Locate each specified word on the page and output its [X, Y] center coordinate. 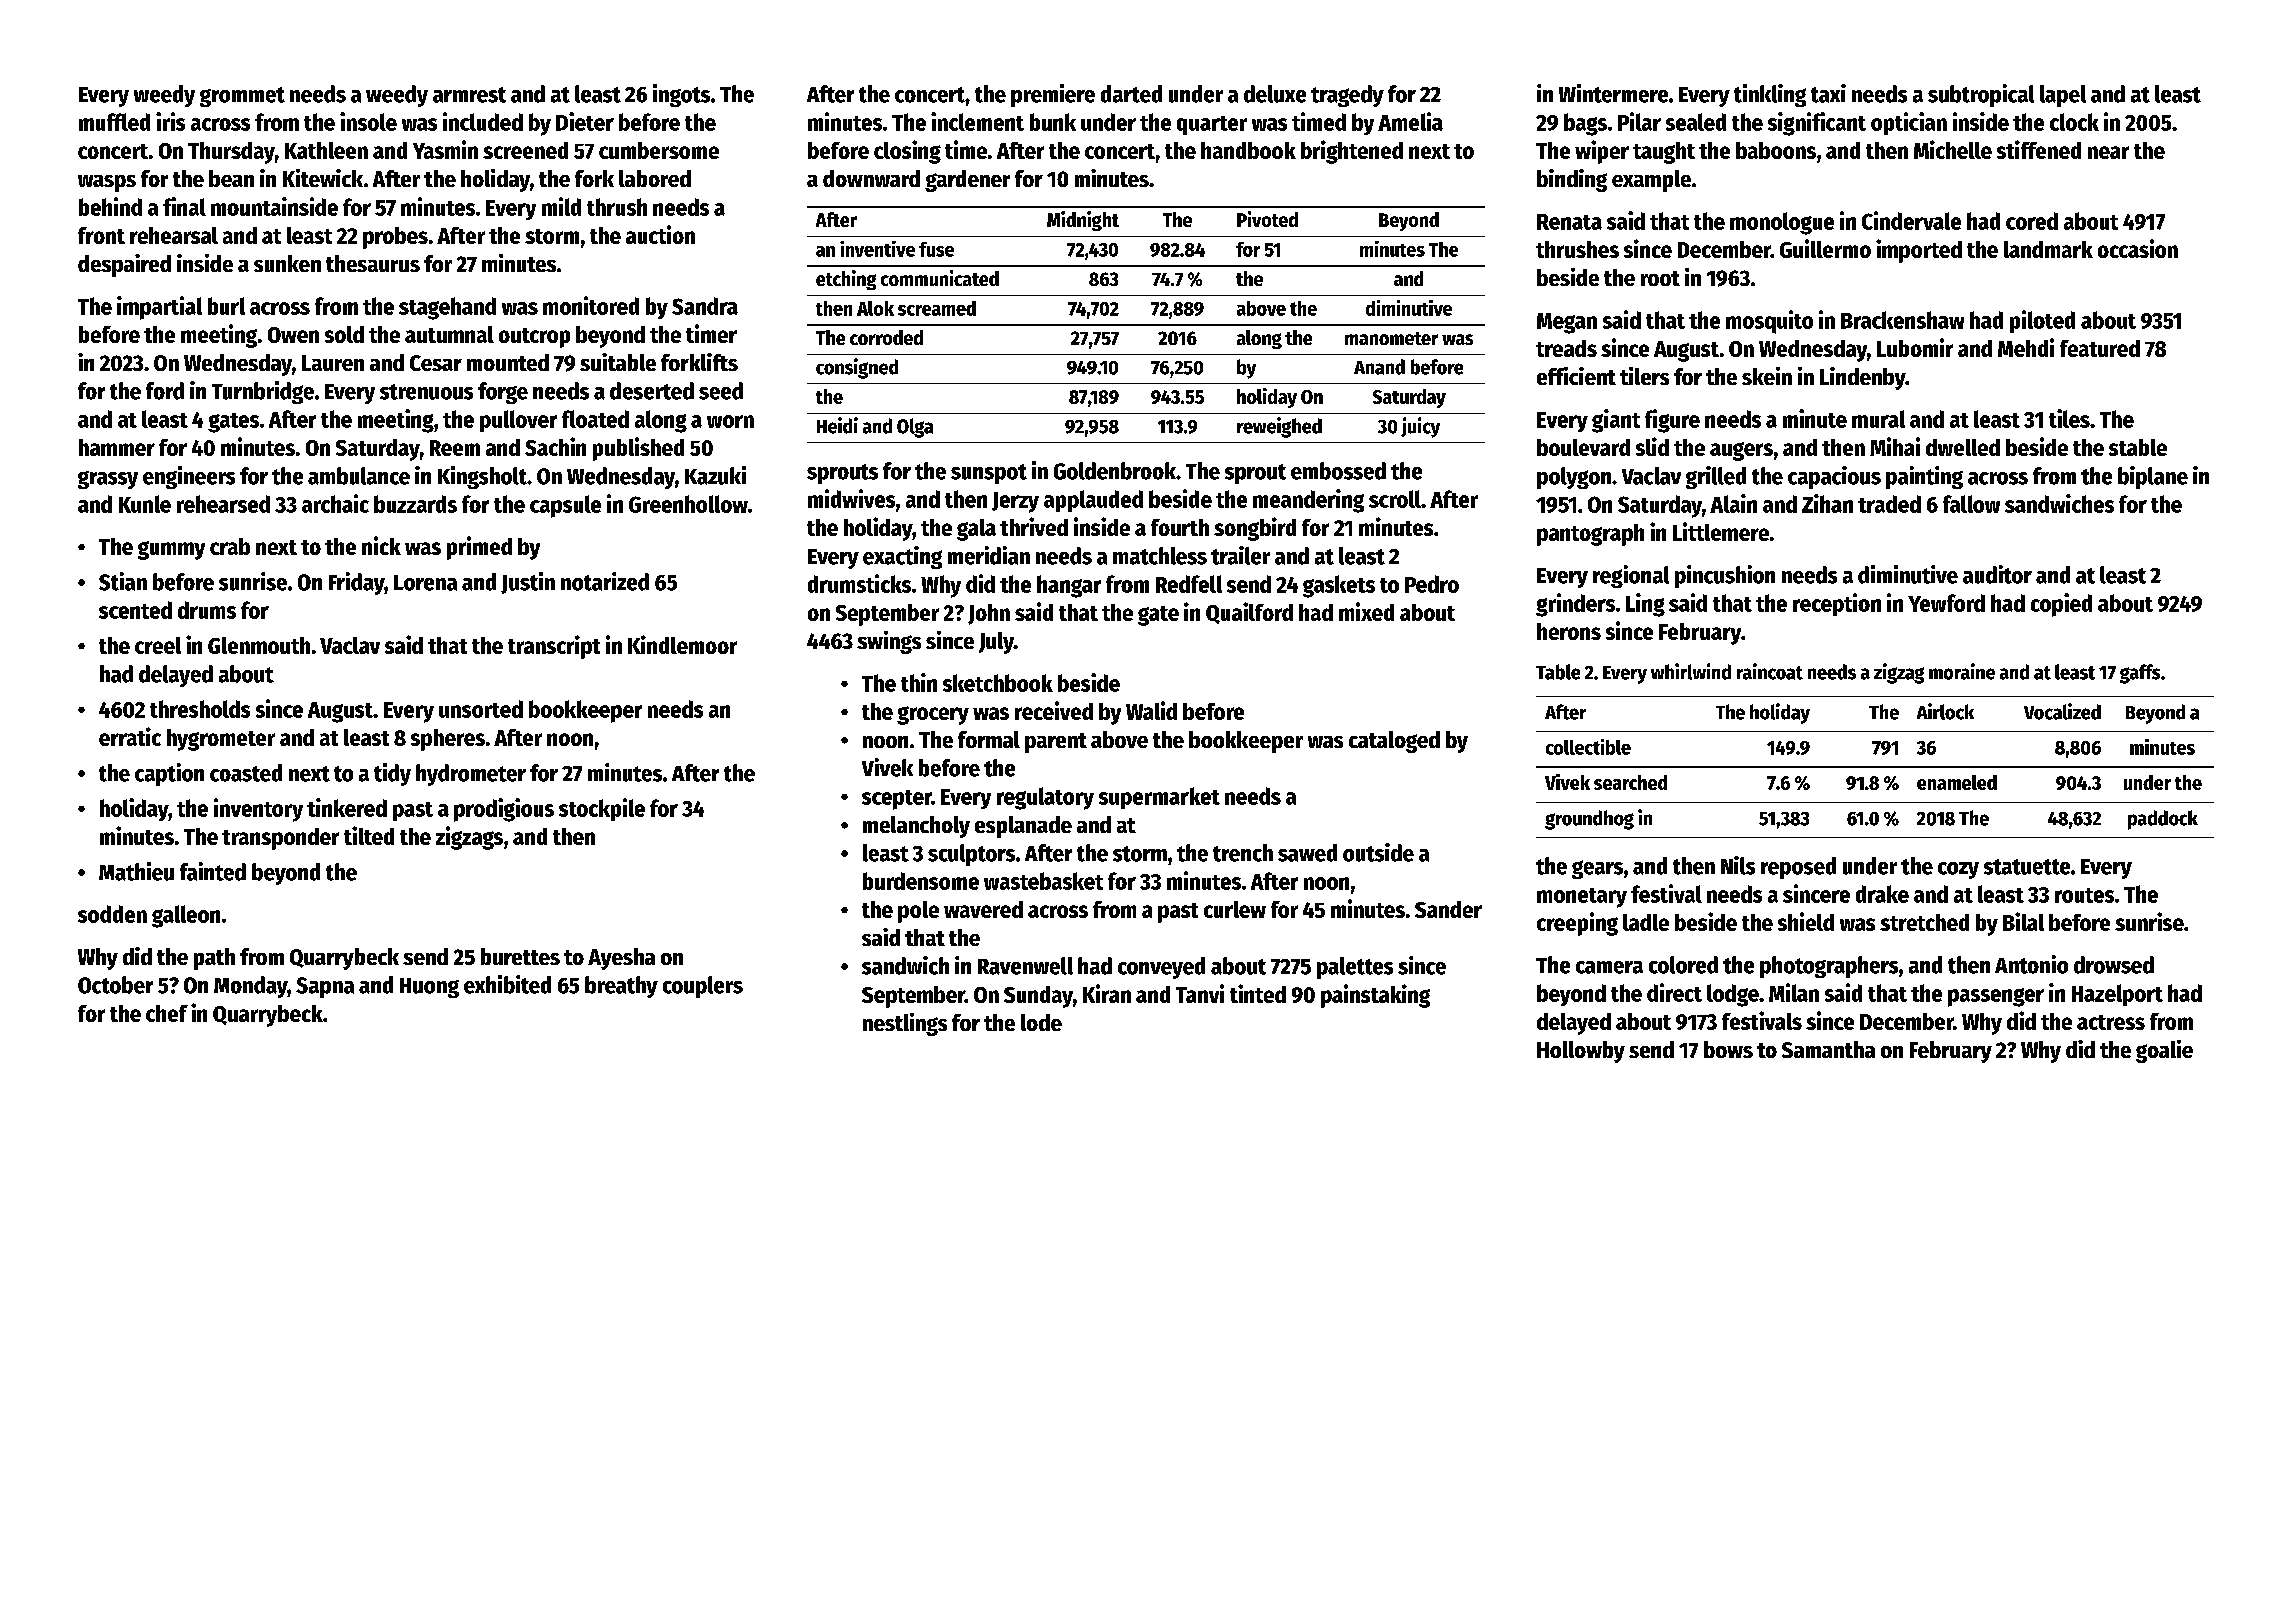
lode [1041, 1022]
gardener [967, 181]
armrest [469, 95]
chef [167, 1013]
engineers [189, 477]
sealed [1696, 122]
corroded [886, 337]
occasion [2138, 248]
